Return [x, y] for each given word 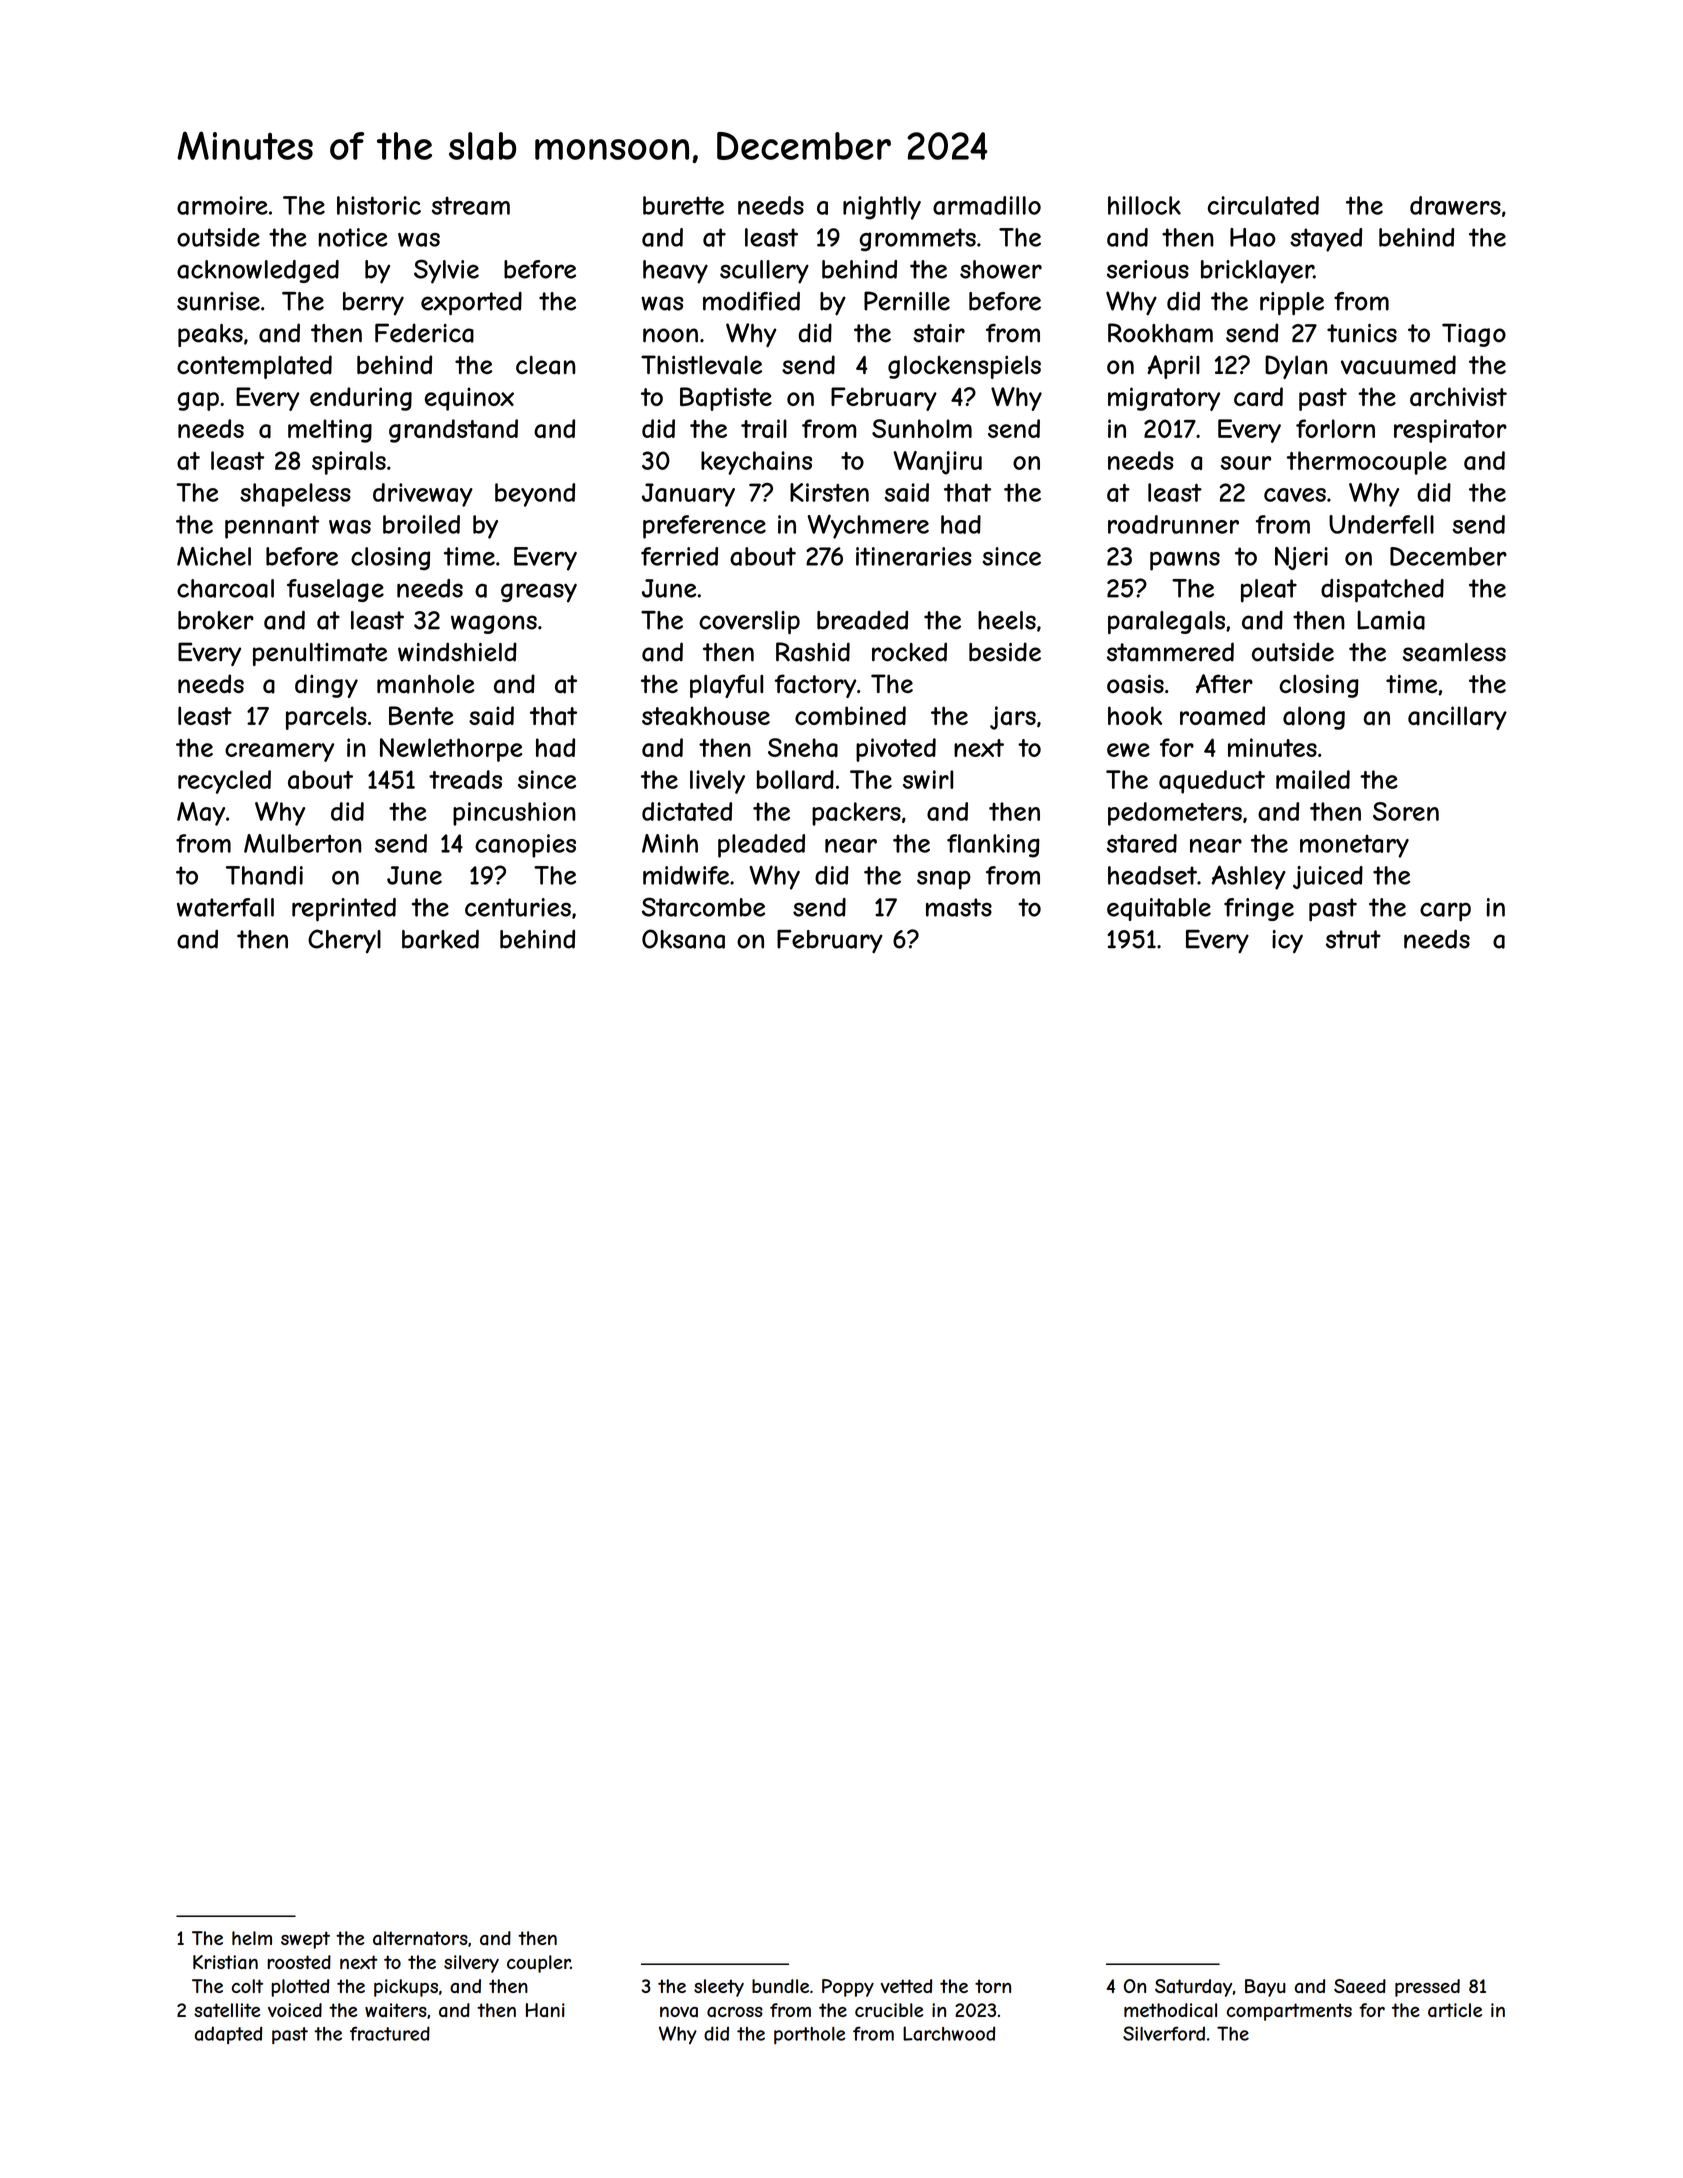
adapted [228, 2035]
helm [252, 1938]
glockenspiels [964, 367]
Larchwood [949, 2033]
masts [959, 907]
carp [1445, 912]
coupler [539, 1964]
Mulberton [303, 843]
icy [1287, 942]
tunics [1362, 333]
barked [440, 939]
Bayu [1265, 1988]
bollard [795, 779]
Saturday [1193, 1988]
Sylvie [446, 271]
